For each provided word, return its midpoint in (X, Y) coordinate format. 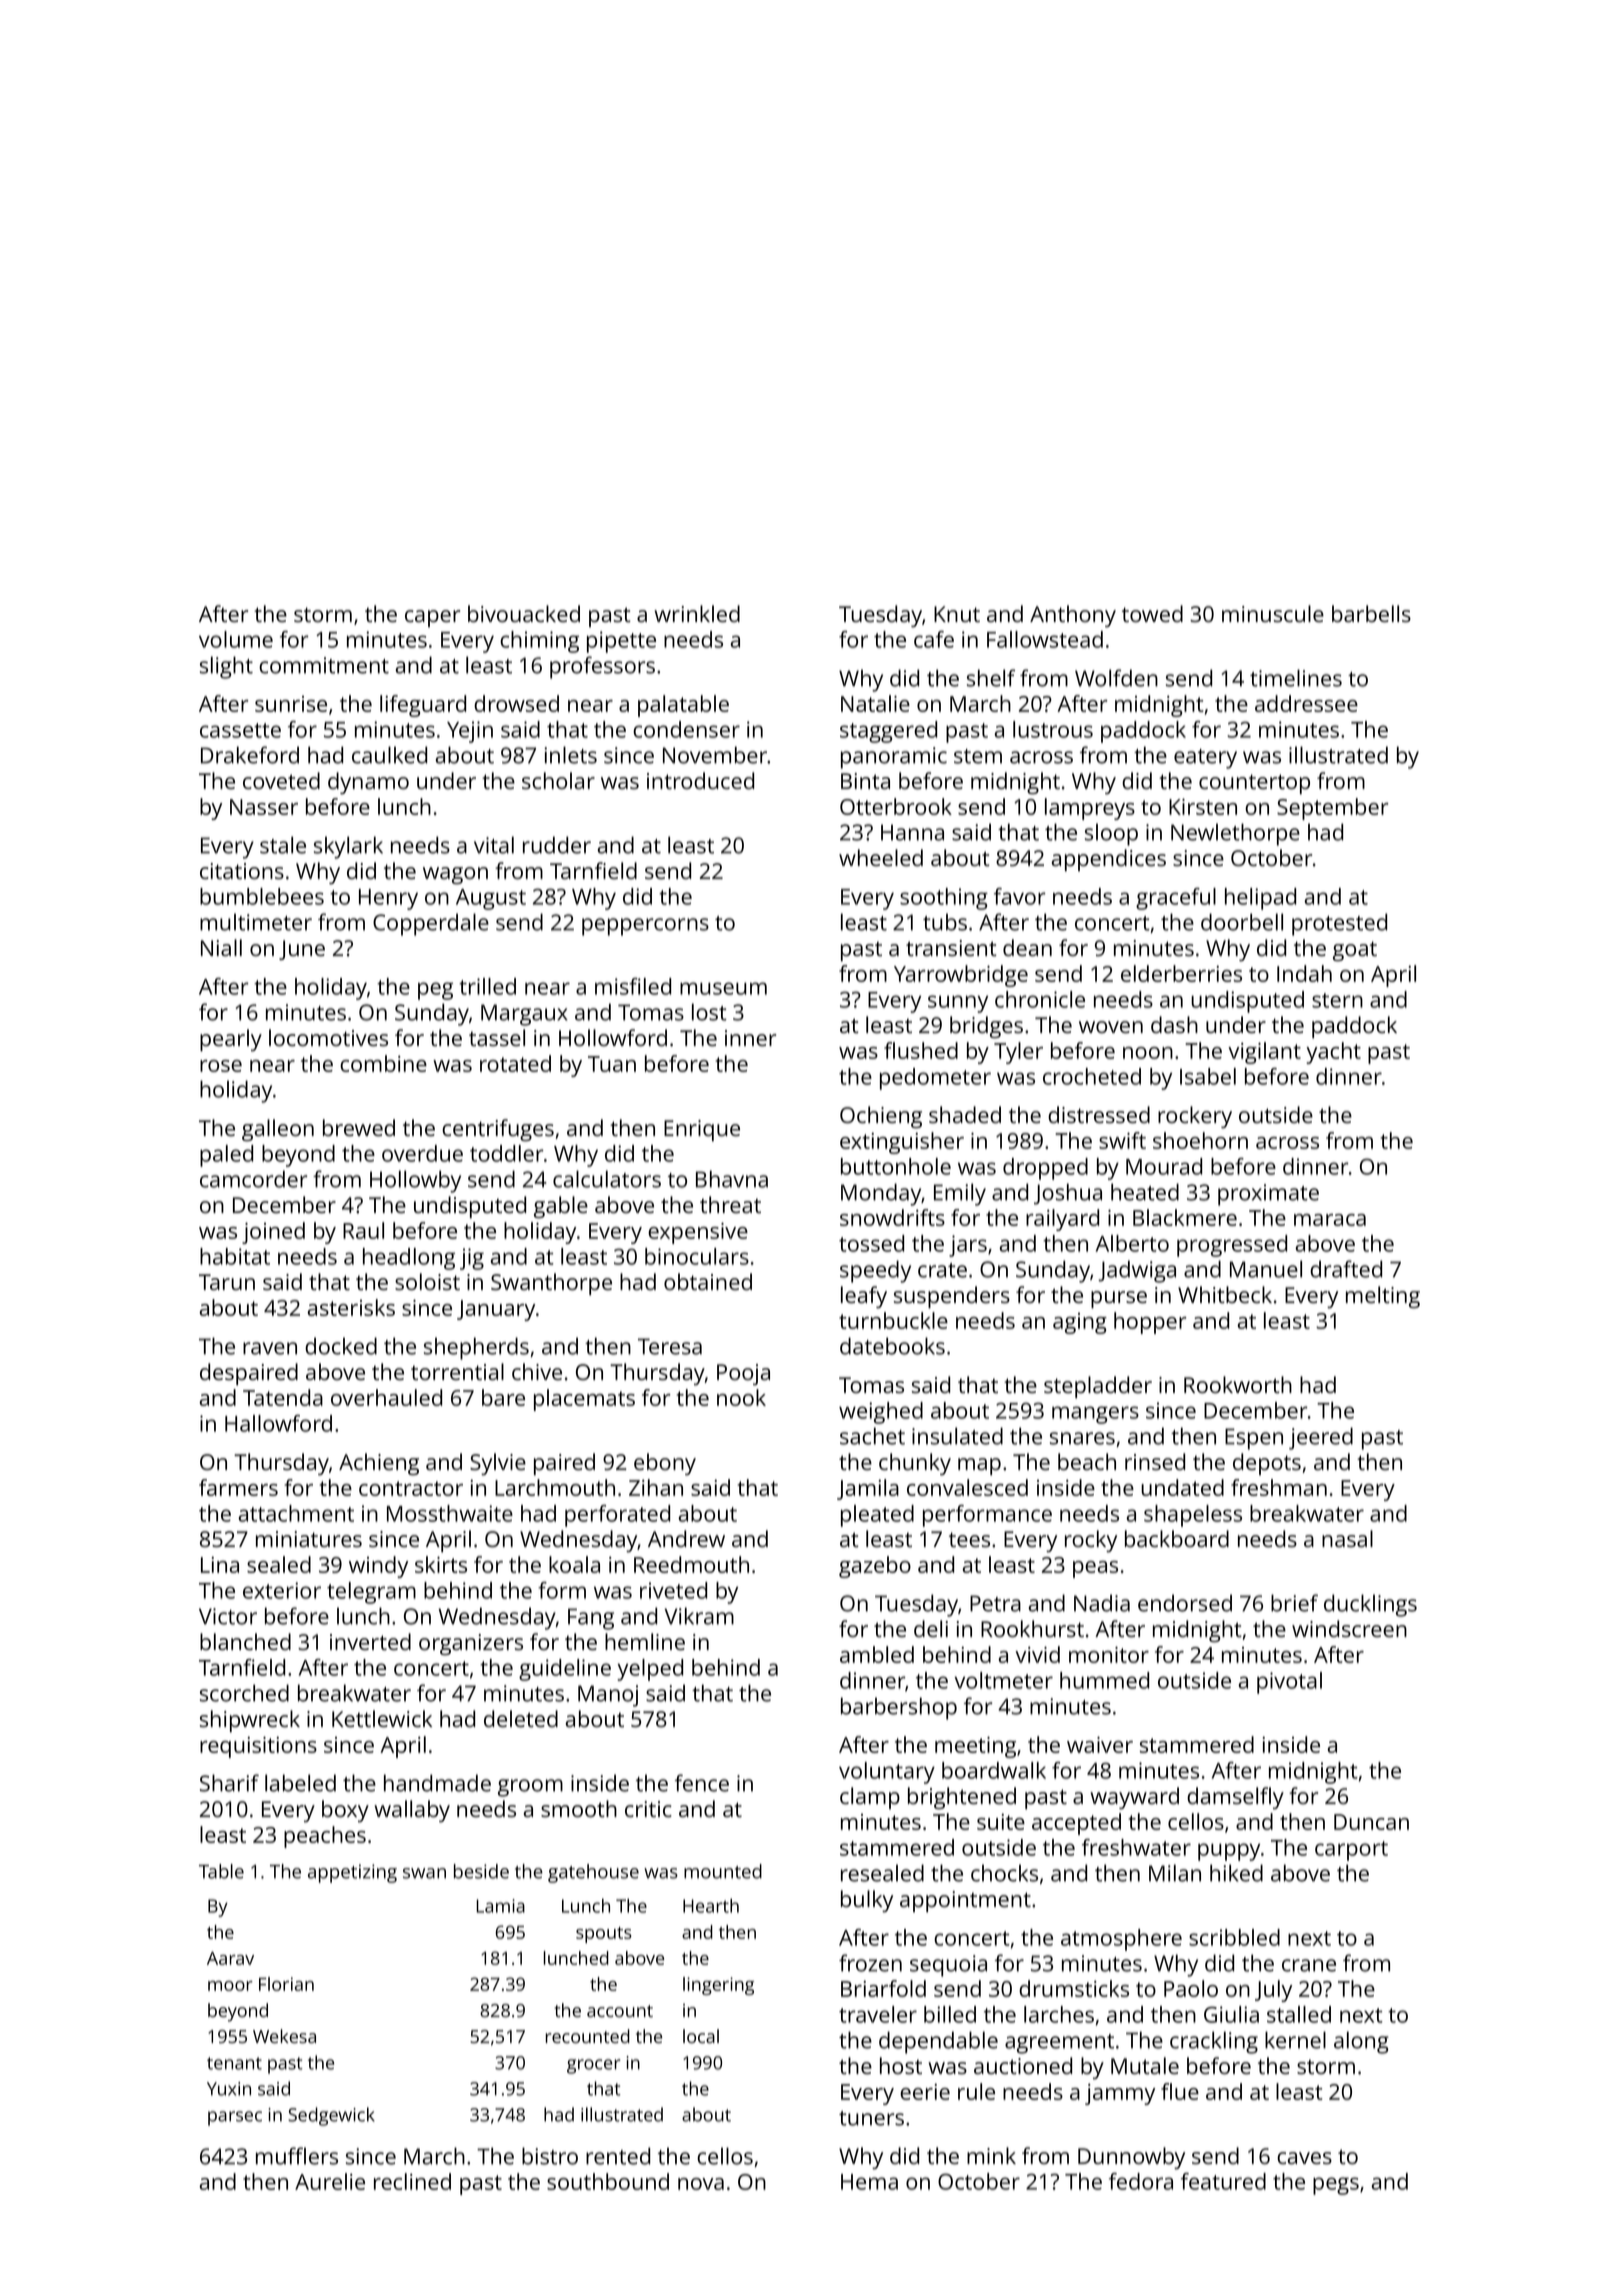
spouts (604, 1935)
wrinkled (697, 613)
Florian (286, 1984)
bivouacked (524, 613)
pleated (877, 1516)
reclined (412, 2181)
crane (1309, 1965)
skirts (441, 1564)
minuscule (1273, 613)
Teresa (670, 1346)
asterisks (351, 1307)
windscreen (1349, 1628)
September (1333, 809)
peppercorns (645, 927)
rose (221, 1066)
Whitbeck (1225, 1294)
